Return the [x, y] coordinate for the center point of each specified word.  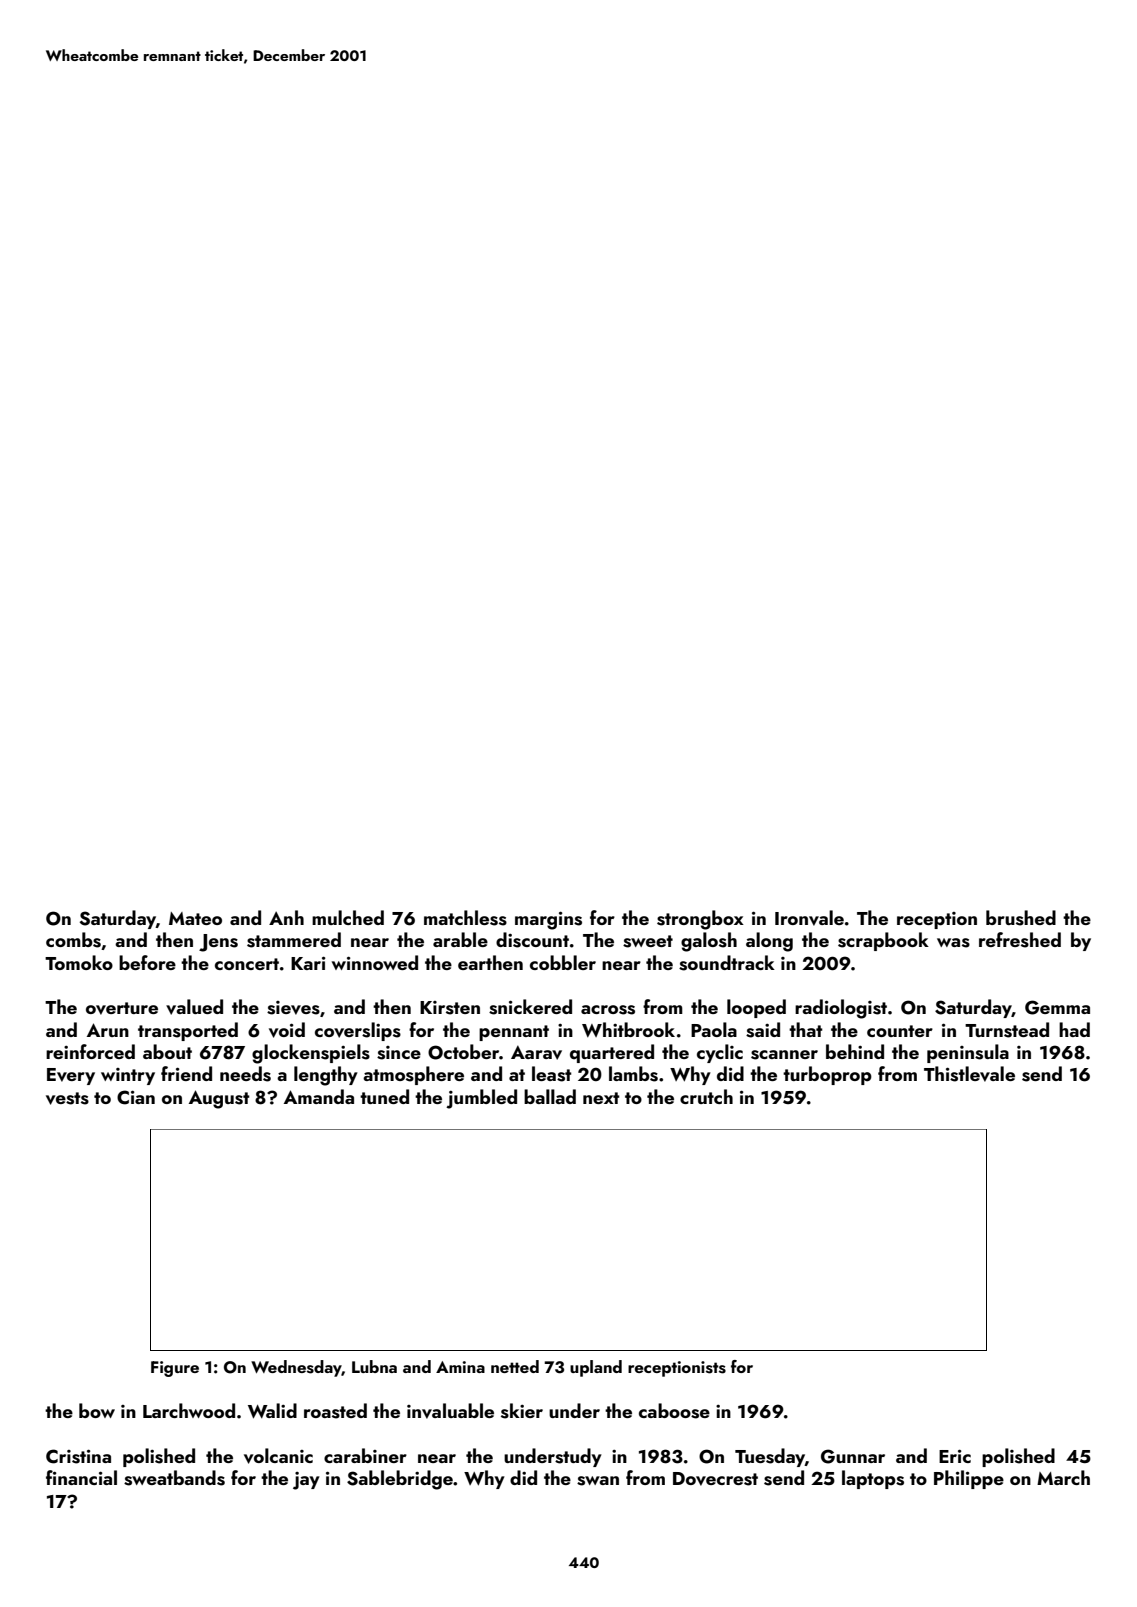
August [219, 1099]
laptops [873, 1479]
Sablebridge [400, 1480]
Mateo [195, 918]
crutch [706, 1096]
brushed [1021, 918]
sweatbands [174, 1478]
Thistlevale [969, 1074]
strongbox [700, 920]
